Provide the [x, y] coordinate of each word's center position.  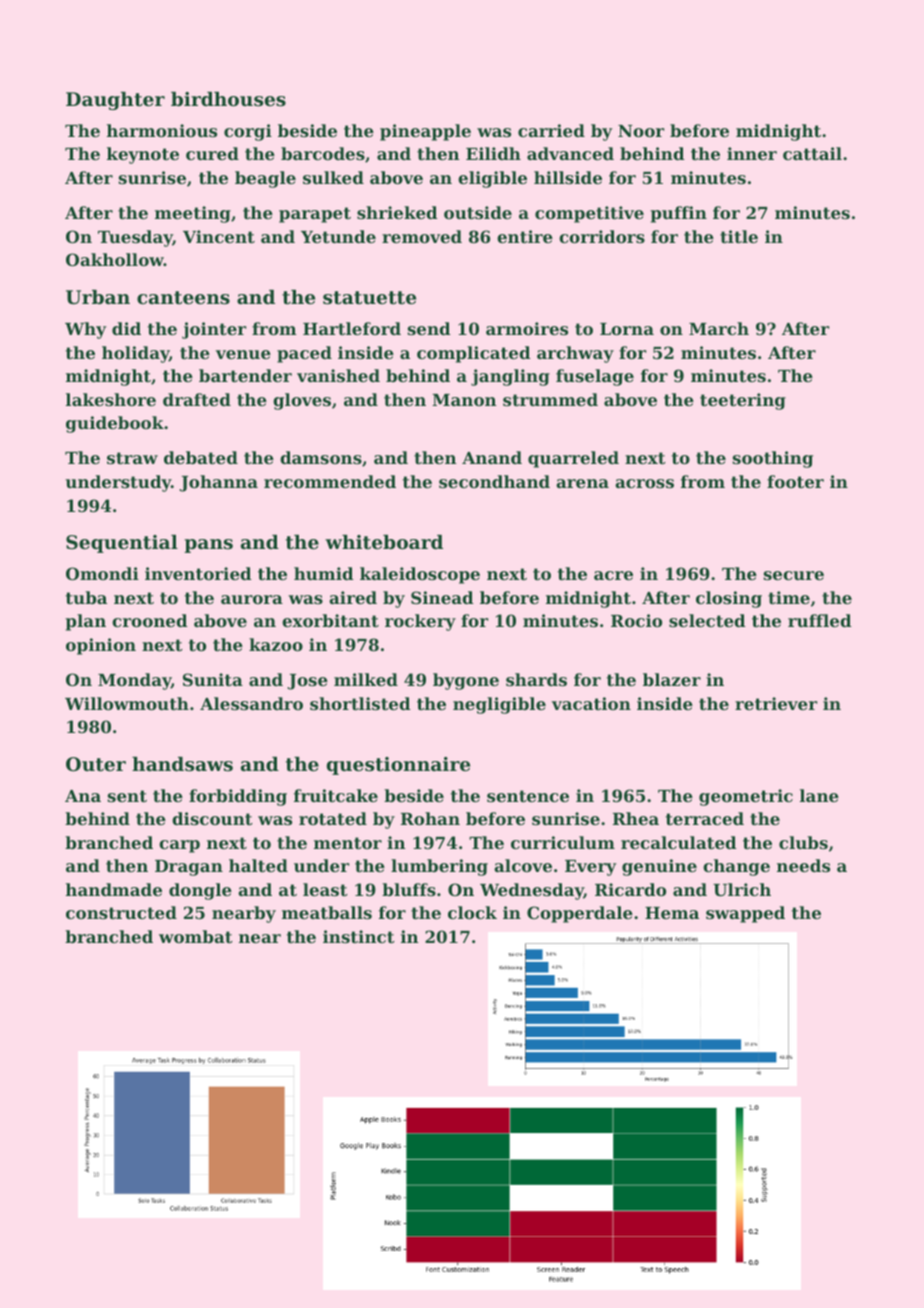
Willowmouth [127, 703]
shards [536, 679]
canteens [183, 298]
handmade [114, 889]
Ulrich [742, 889]
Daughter [115, 101]
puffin [679, 214]
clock [472, 912]
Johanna [219, 483]
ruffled [820, 620]
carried [551, 130]
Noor [641, 131]
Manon [464, 400]
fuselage [595, 377]
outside [478, 212]
